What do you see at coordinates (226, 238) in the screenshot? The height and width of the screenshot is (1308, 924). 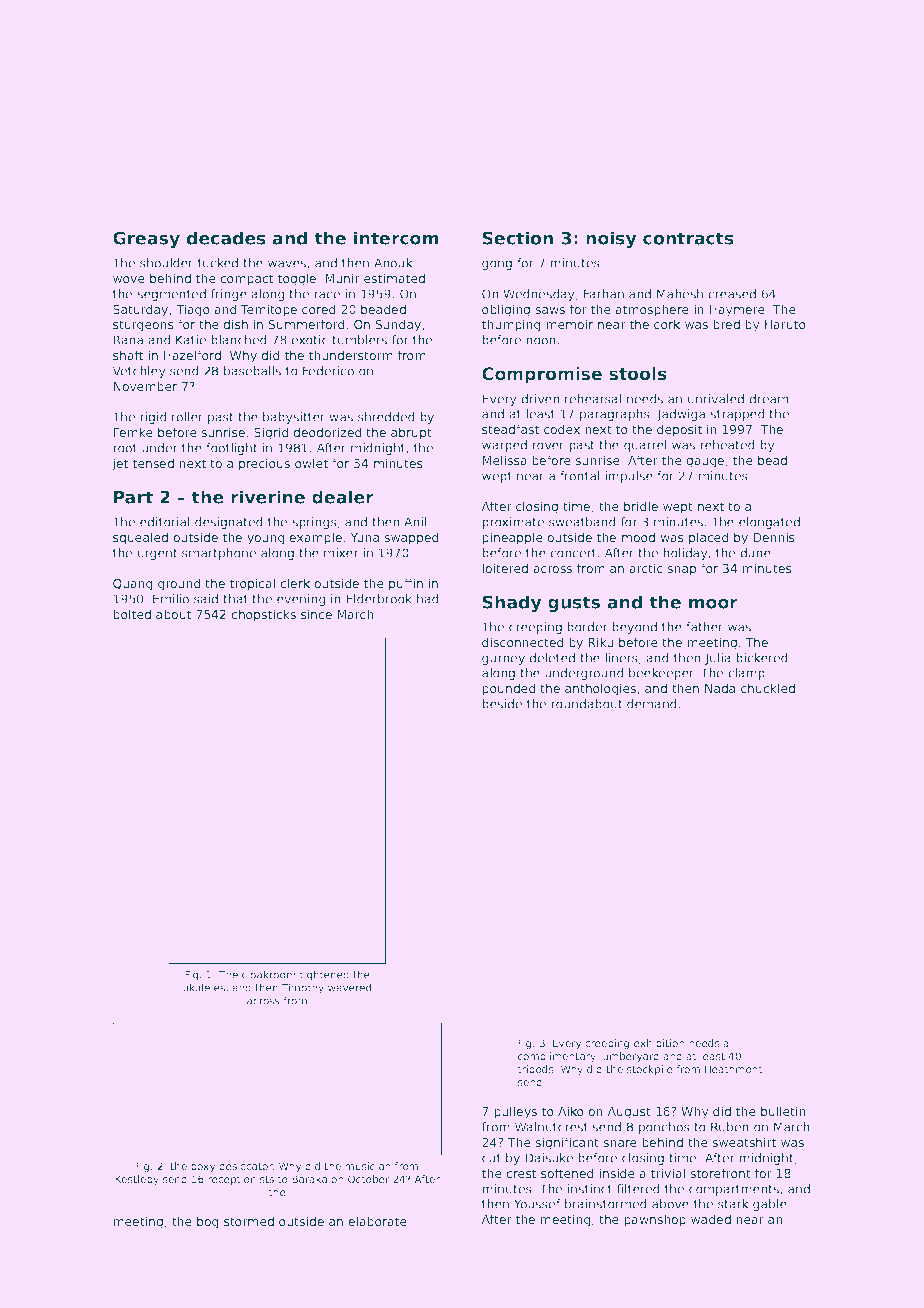 I see `decades` at bounding box center [226, 238].
